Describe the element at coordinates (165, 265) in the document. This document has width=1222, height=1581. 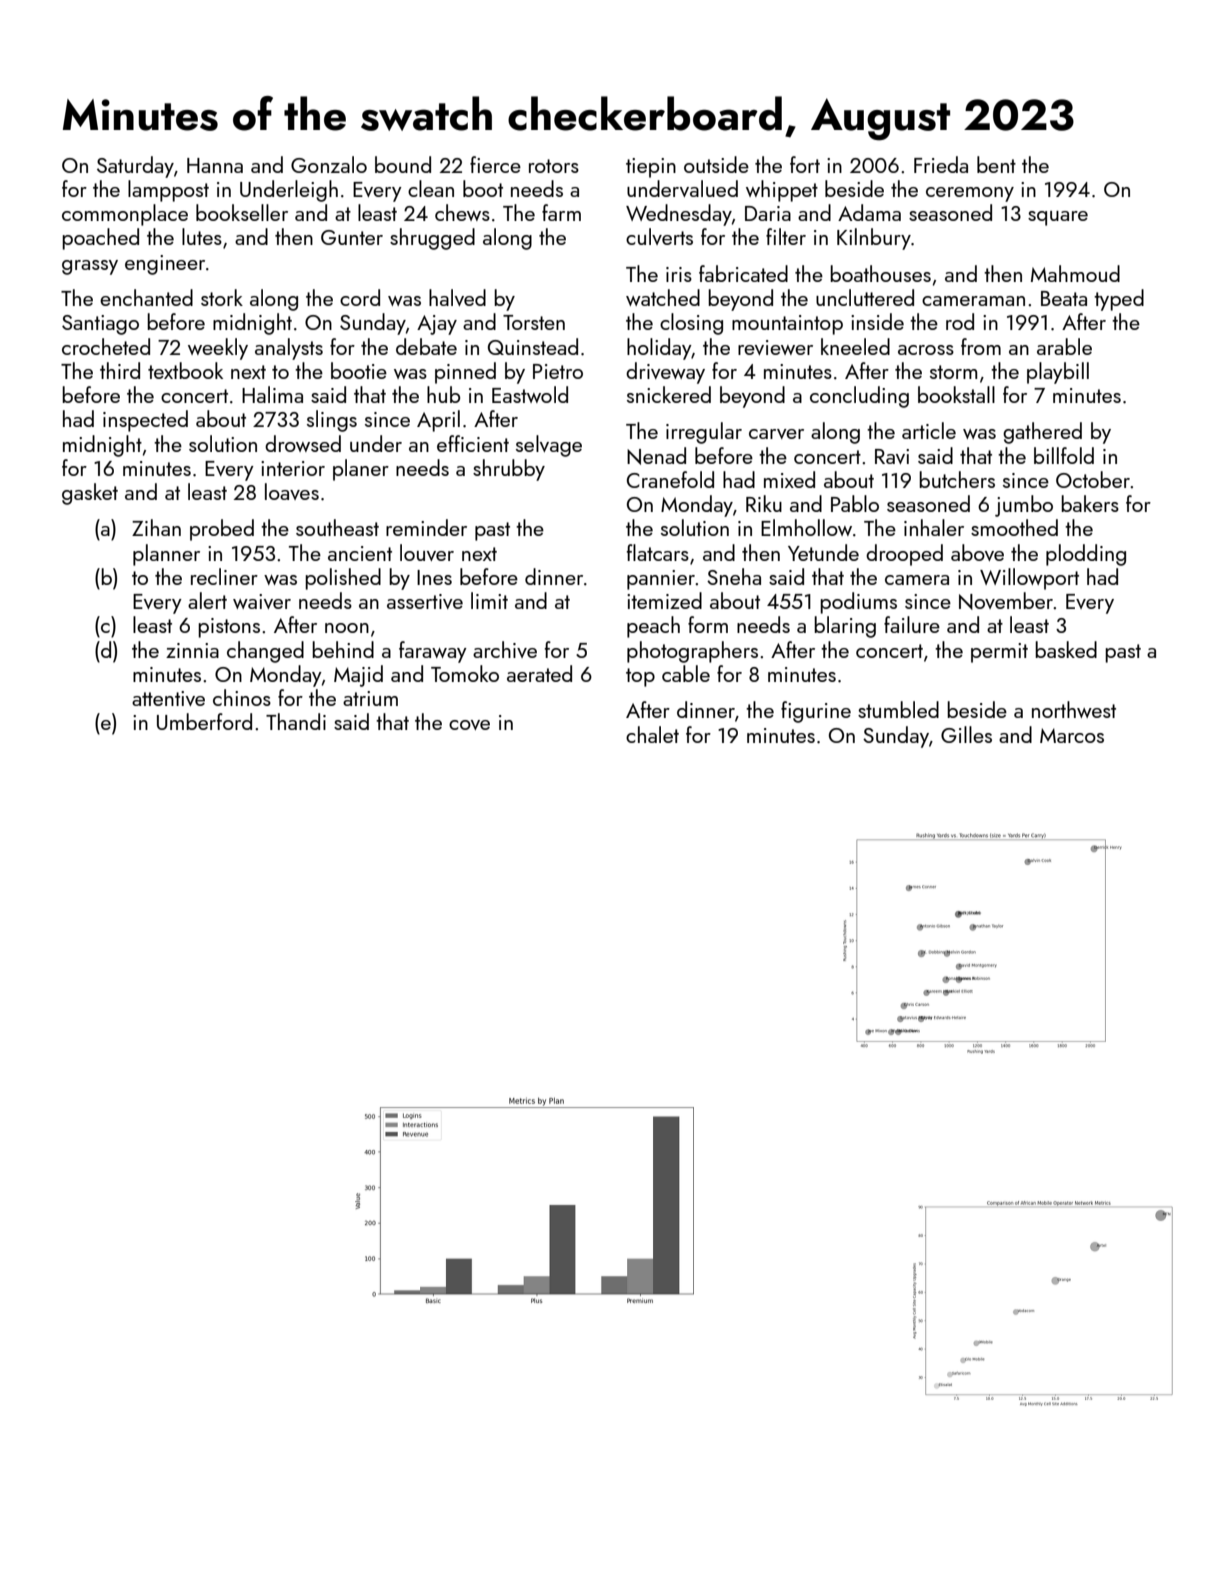
I see `engineer` at that location.
